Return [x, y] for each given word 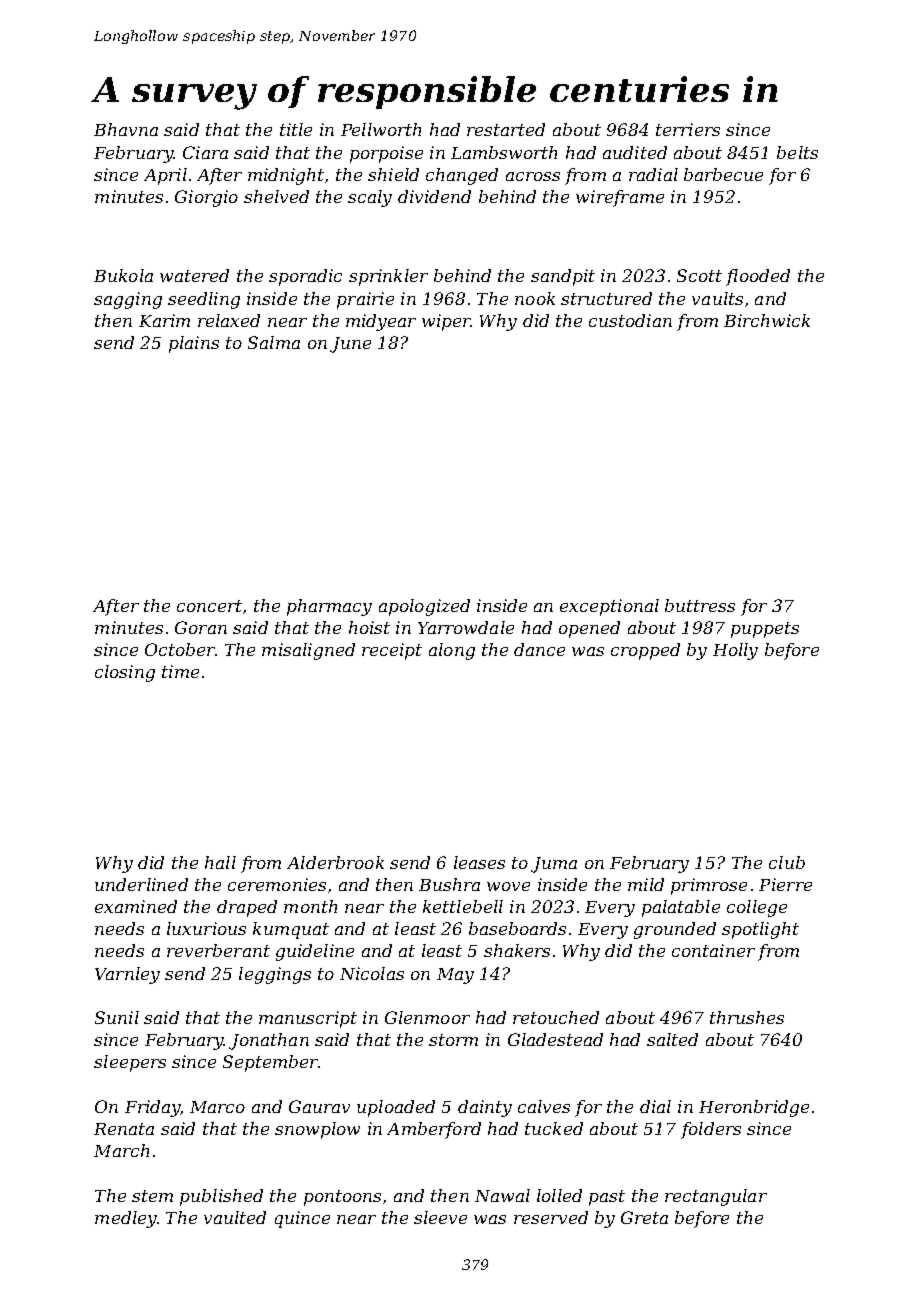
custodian [630, 320]
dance [539, 649]
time [180, 671]
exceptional [609, 607]
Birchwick [767, 320]
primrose [709, 886]
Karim [164, 320]
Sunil [117, 1017]
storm [453, 1040]
